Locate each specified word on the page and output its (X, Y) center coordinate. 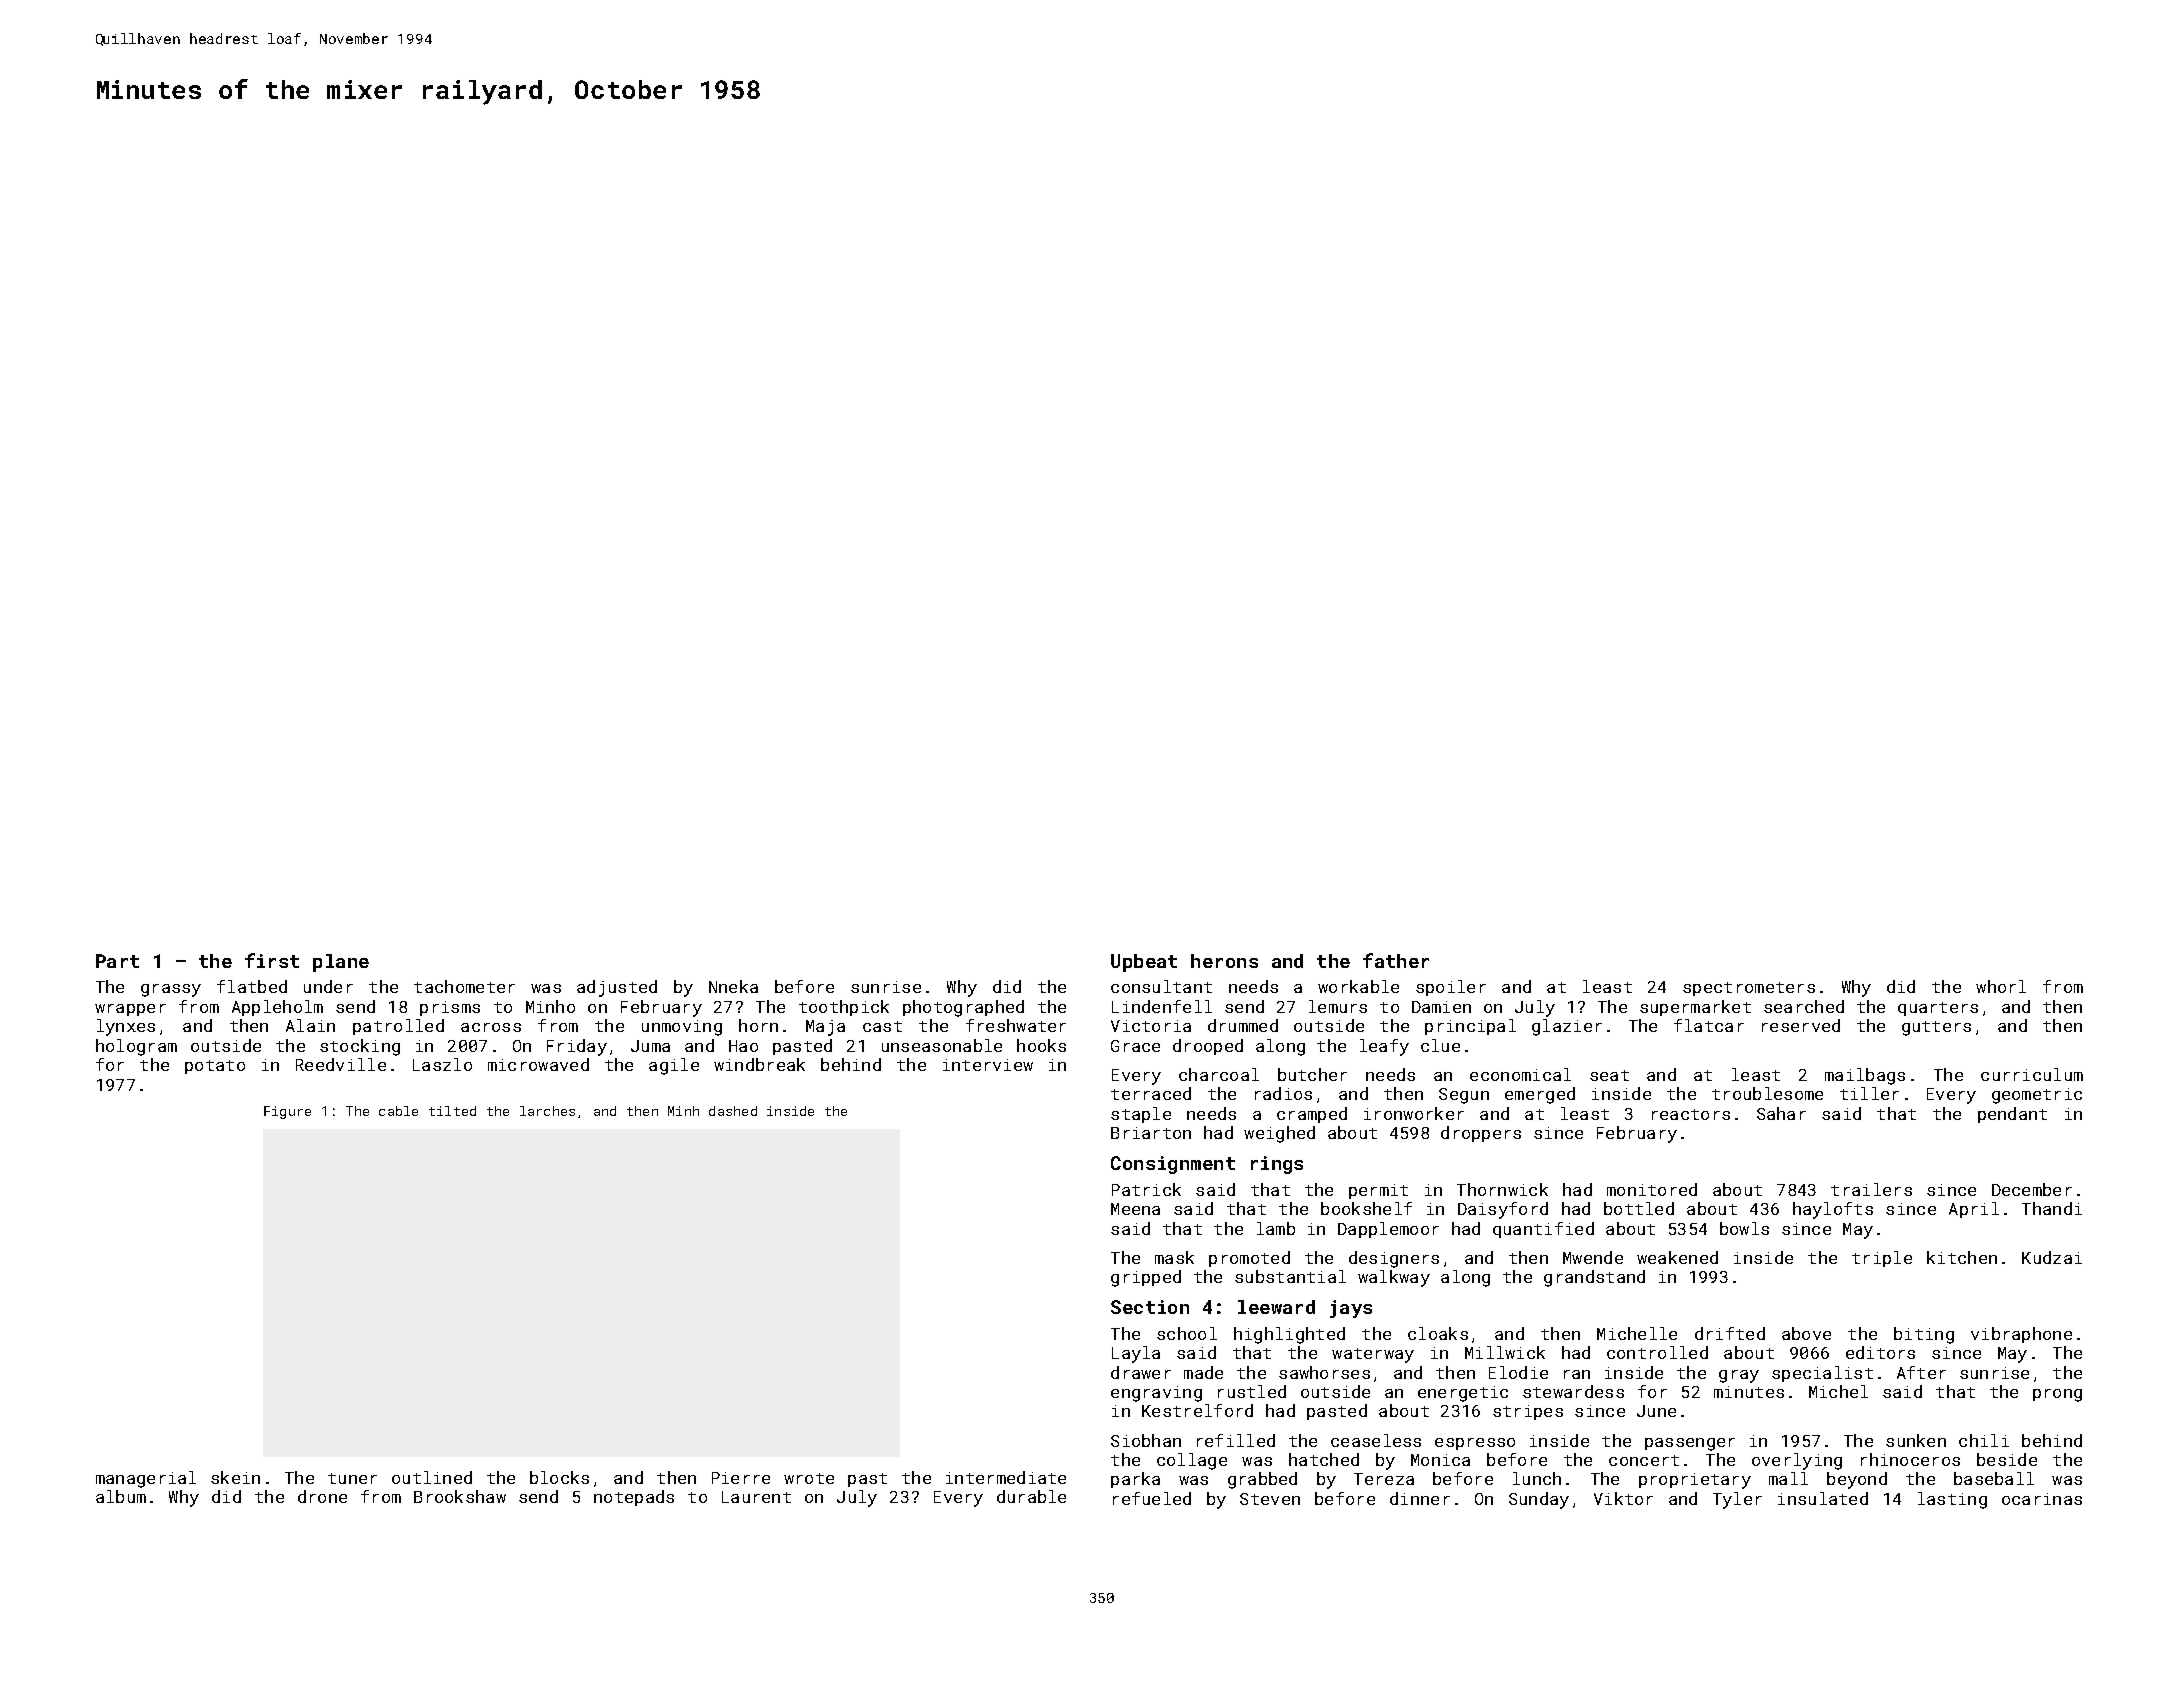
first (272, 960)
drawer (1141, 1372)
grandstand (1594, 1278)
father (1396, 960)
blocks (559, 1477)
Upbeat (1144, 963)
